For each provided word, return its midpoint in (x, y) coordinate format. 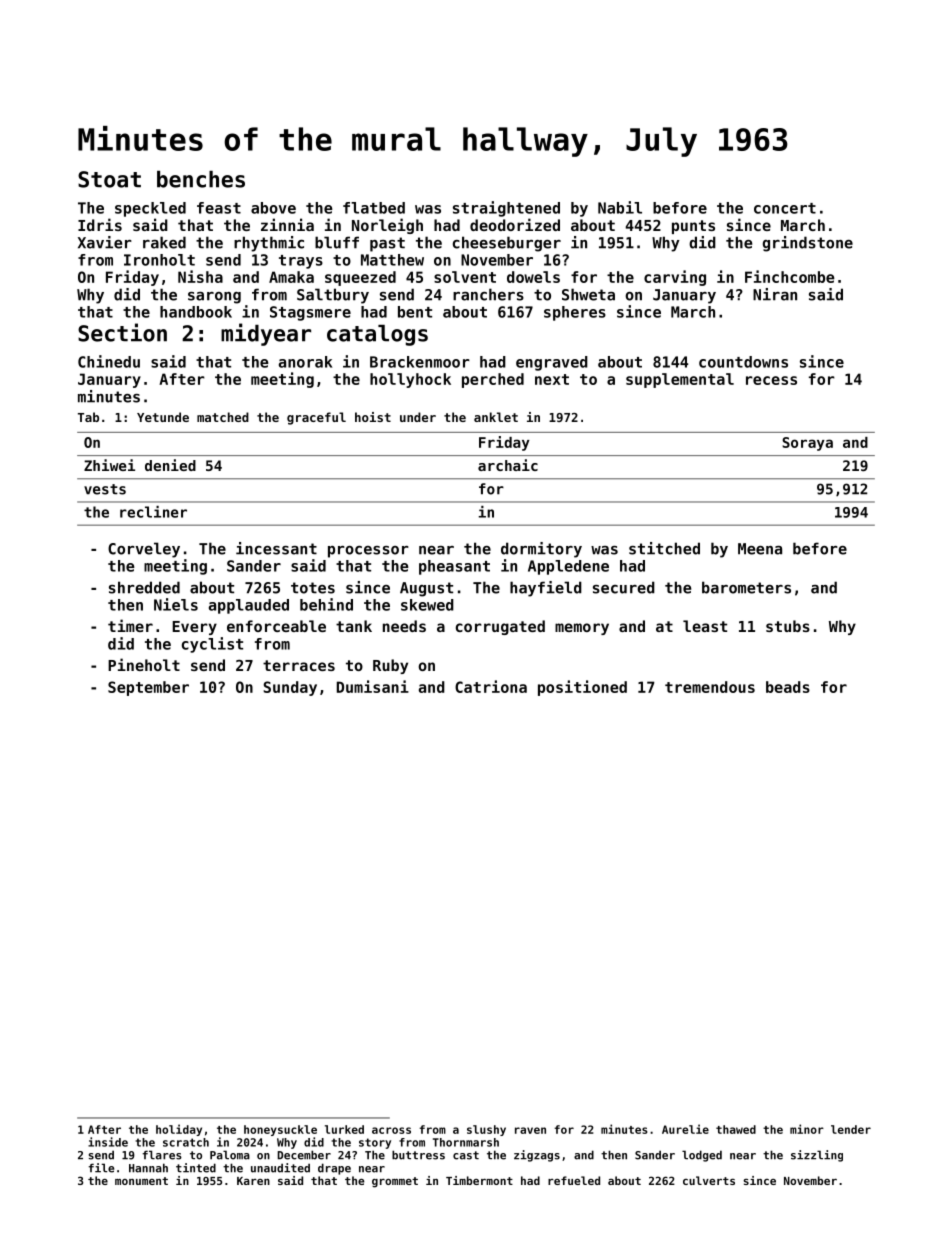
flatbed (374, 208)
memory (582, 629)
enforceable (276, 626)
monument (141, 1181)
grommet (395, 1182)
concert (785, 208)
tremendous (710, 687)
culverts (709, 1180)
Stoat (109, 179)
